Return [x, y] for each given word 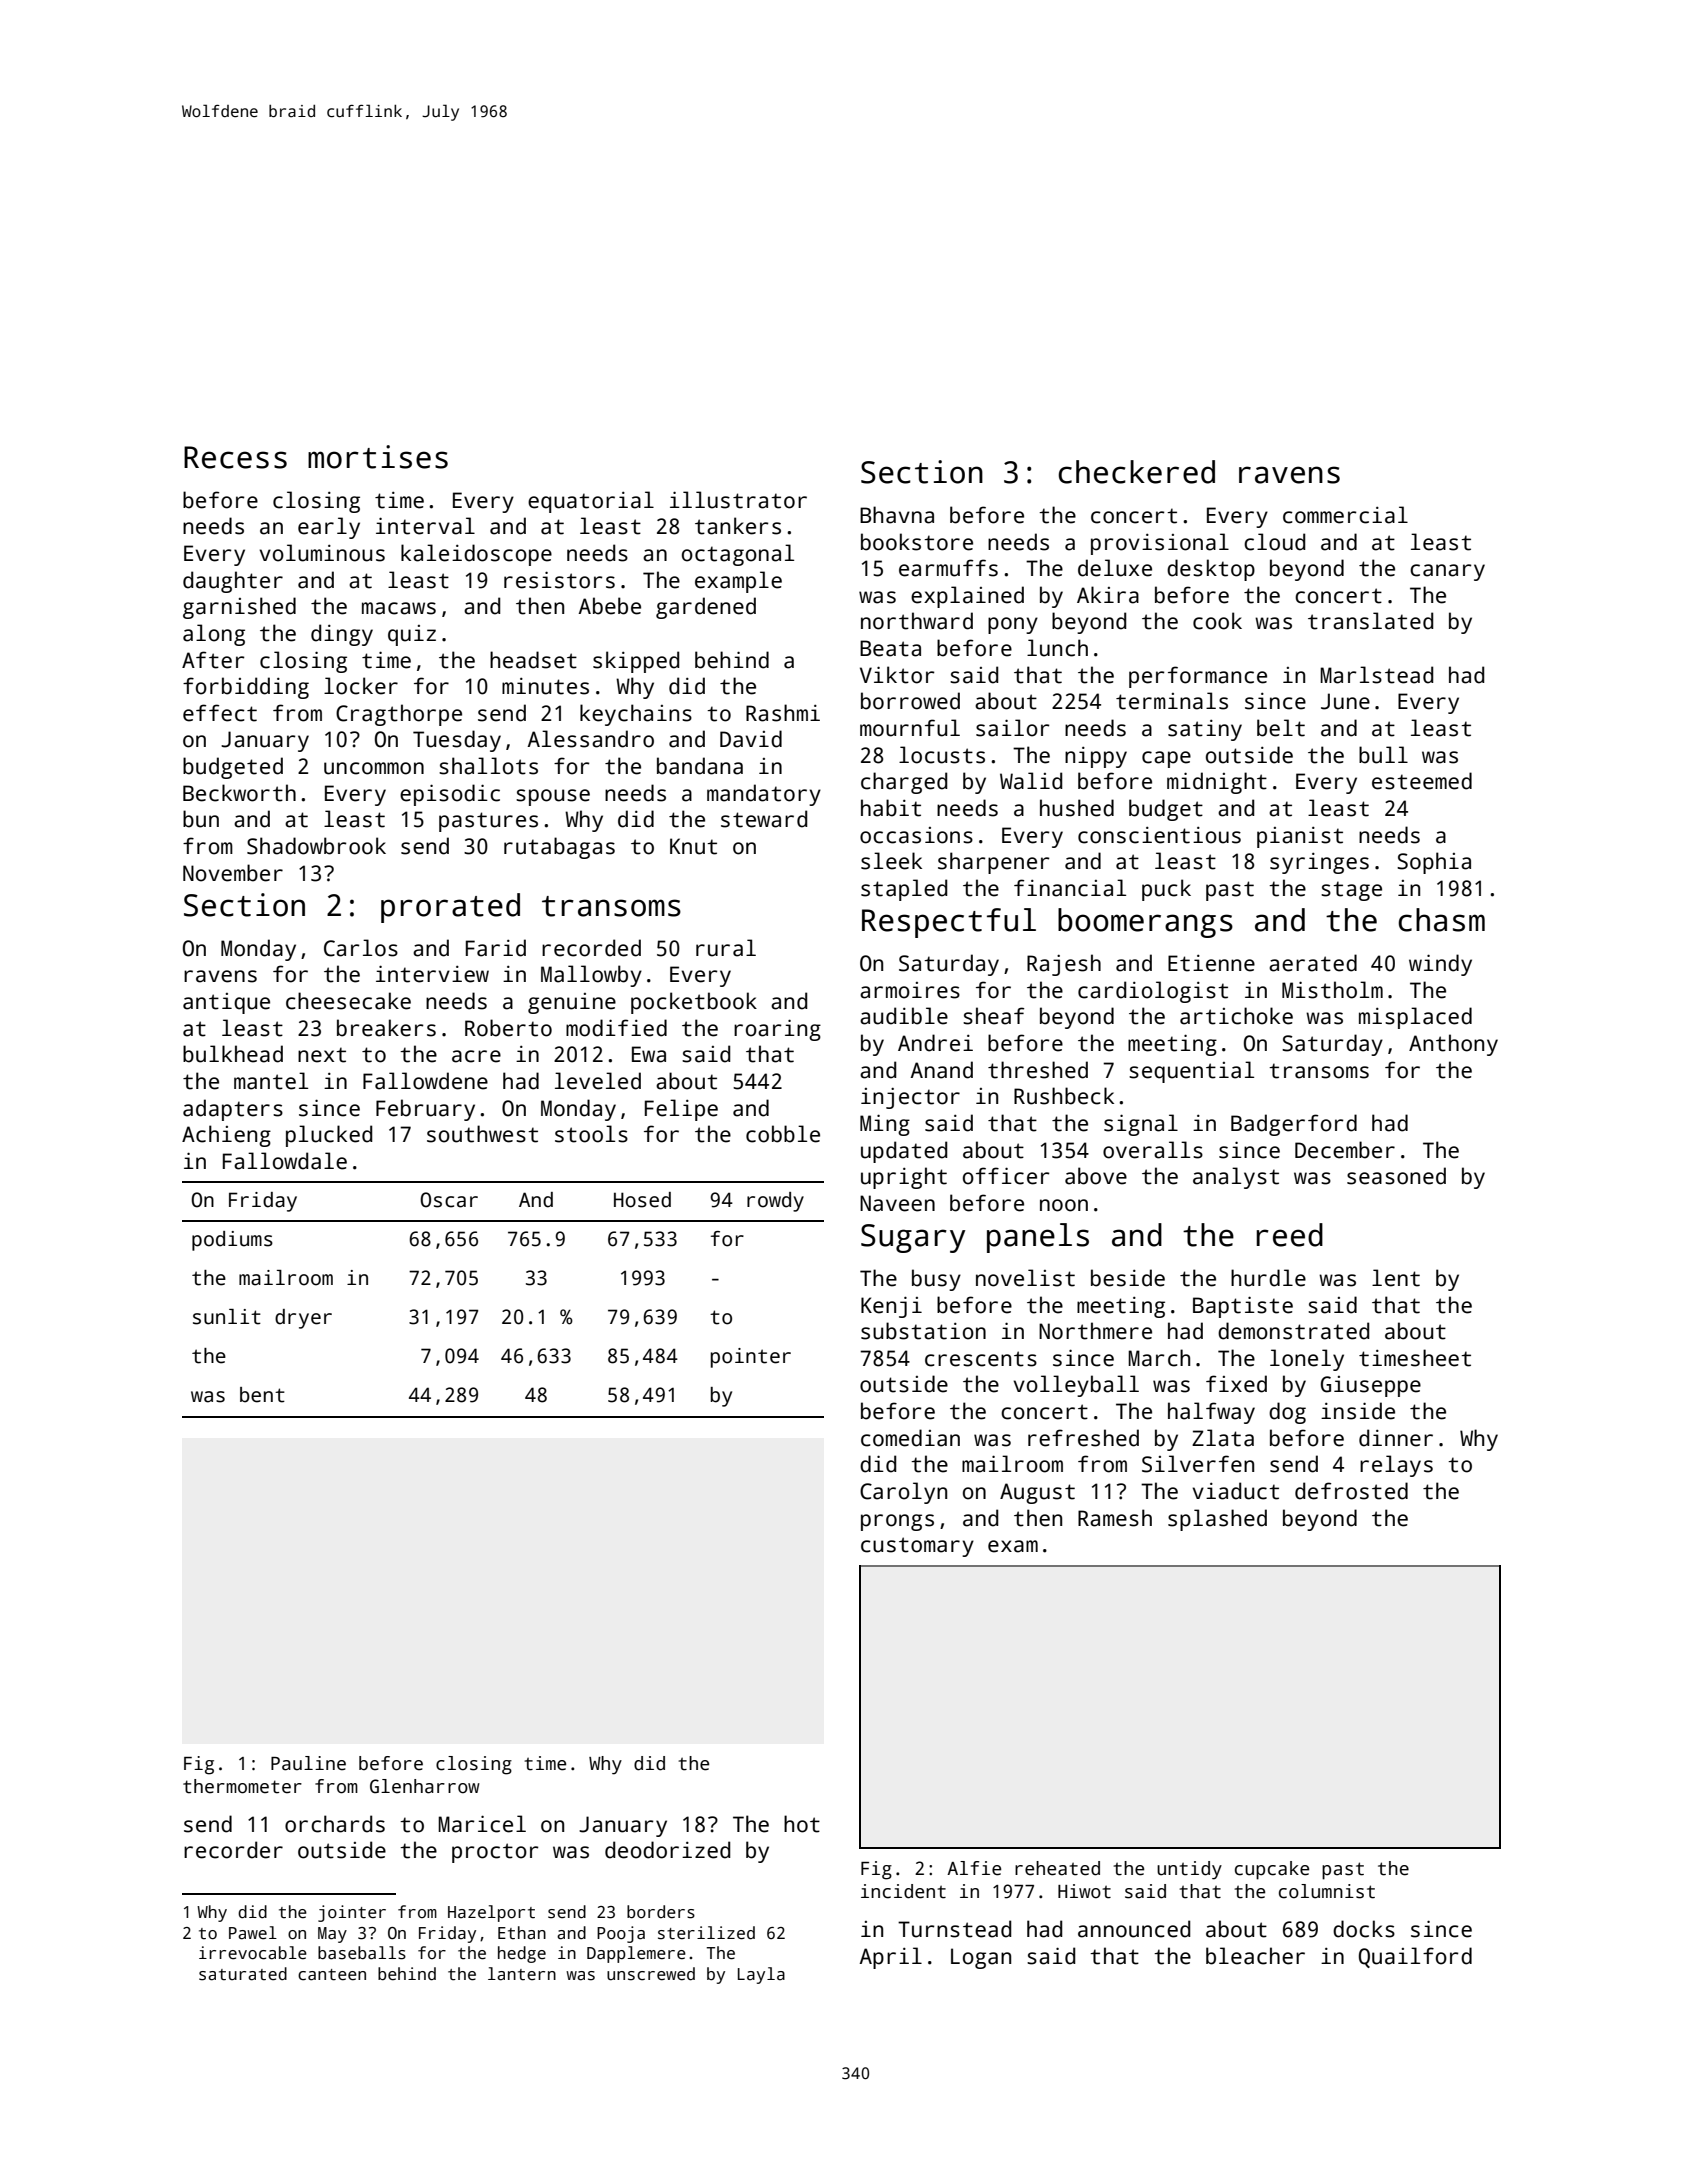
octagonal [738, 555]
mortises [378, 457]
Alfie [974, 1868]
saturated [243, 1974]
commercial [1345, 515]
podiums [232, 1241]
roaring [777, 1030]
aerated [1313, 963]
